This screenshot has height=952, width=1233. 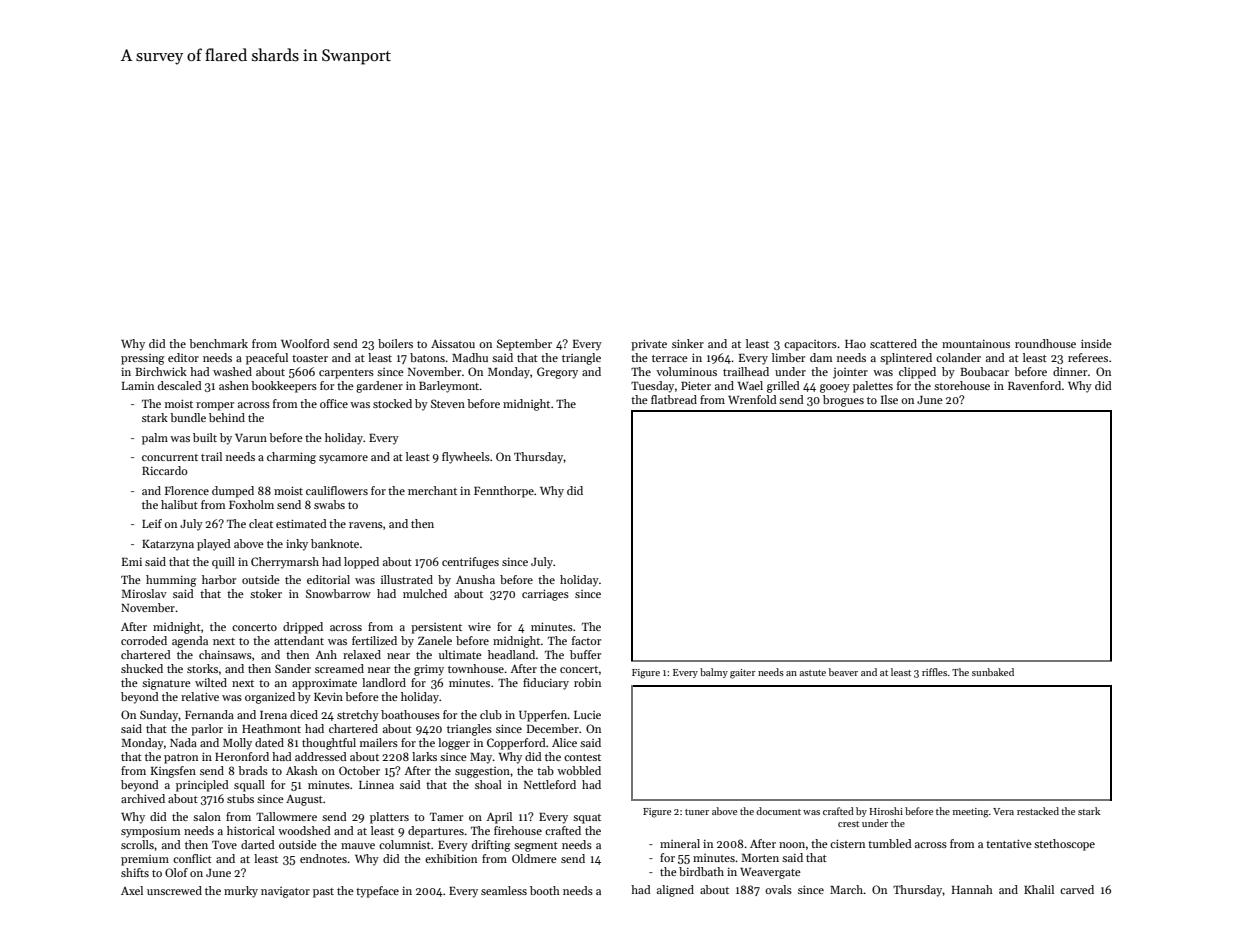 I want to click on October, so click(x=359, y=770).
